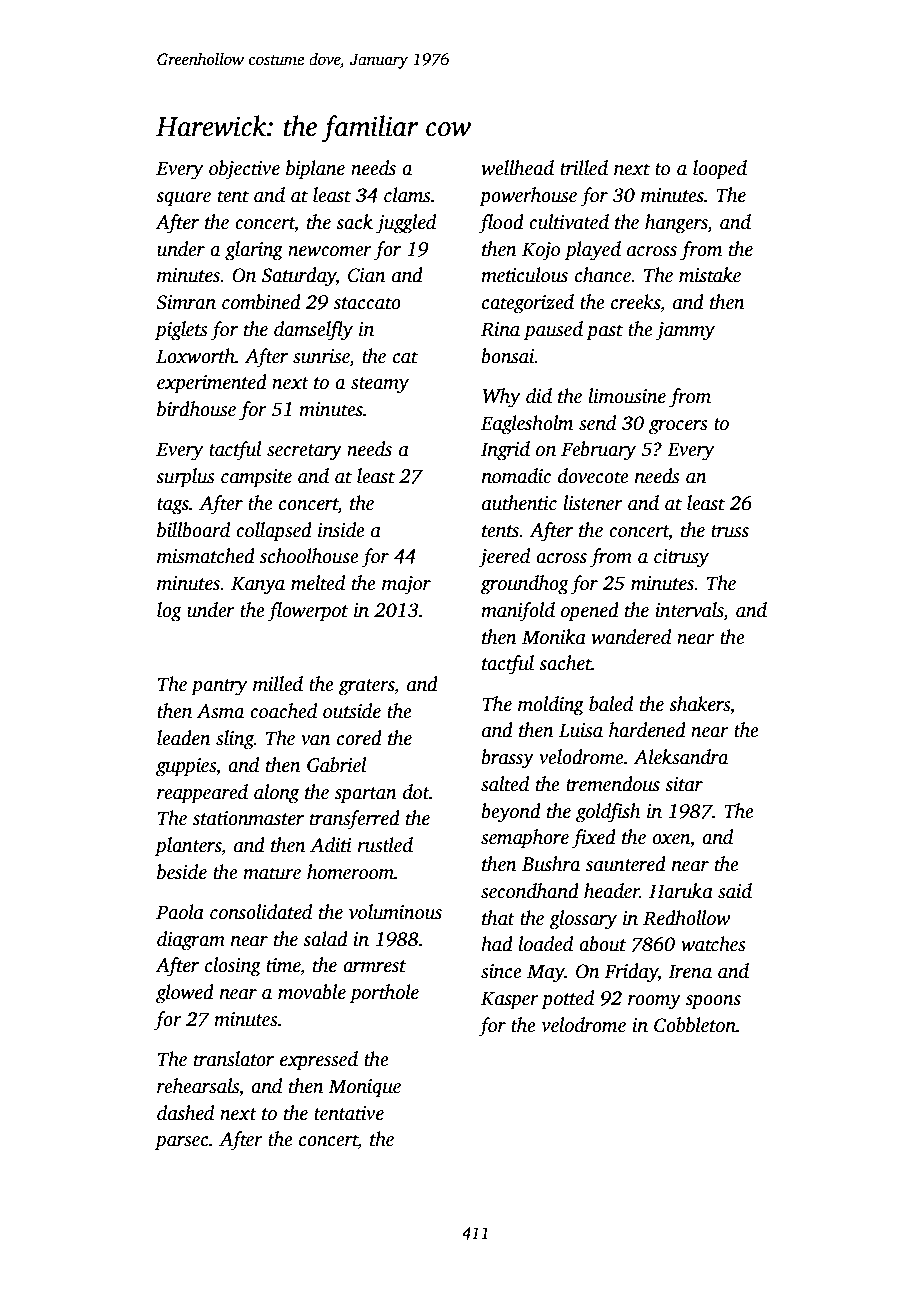 The image size is (924, 1311). What do you see at coordinates (511, 813) in the image?
I see `beyond` at bounding box center [511, 813].
